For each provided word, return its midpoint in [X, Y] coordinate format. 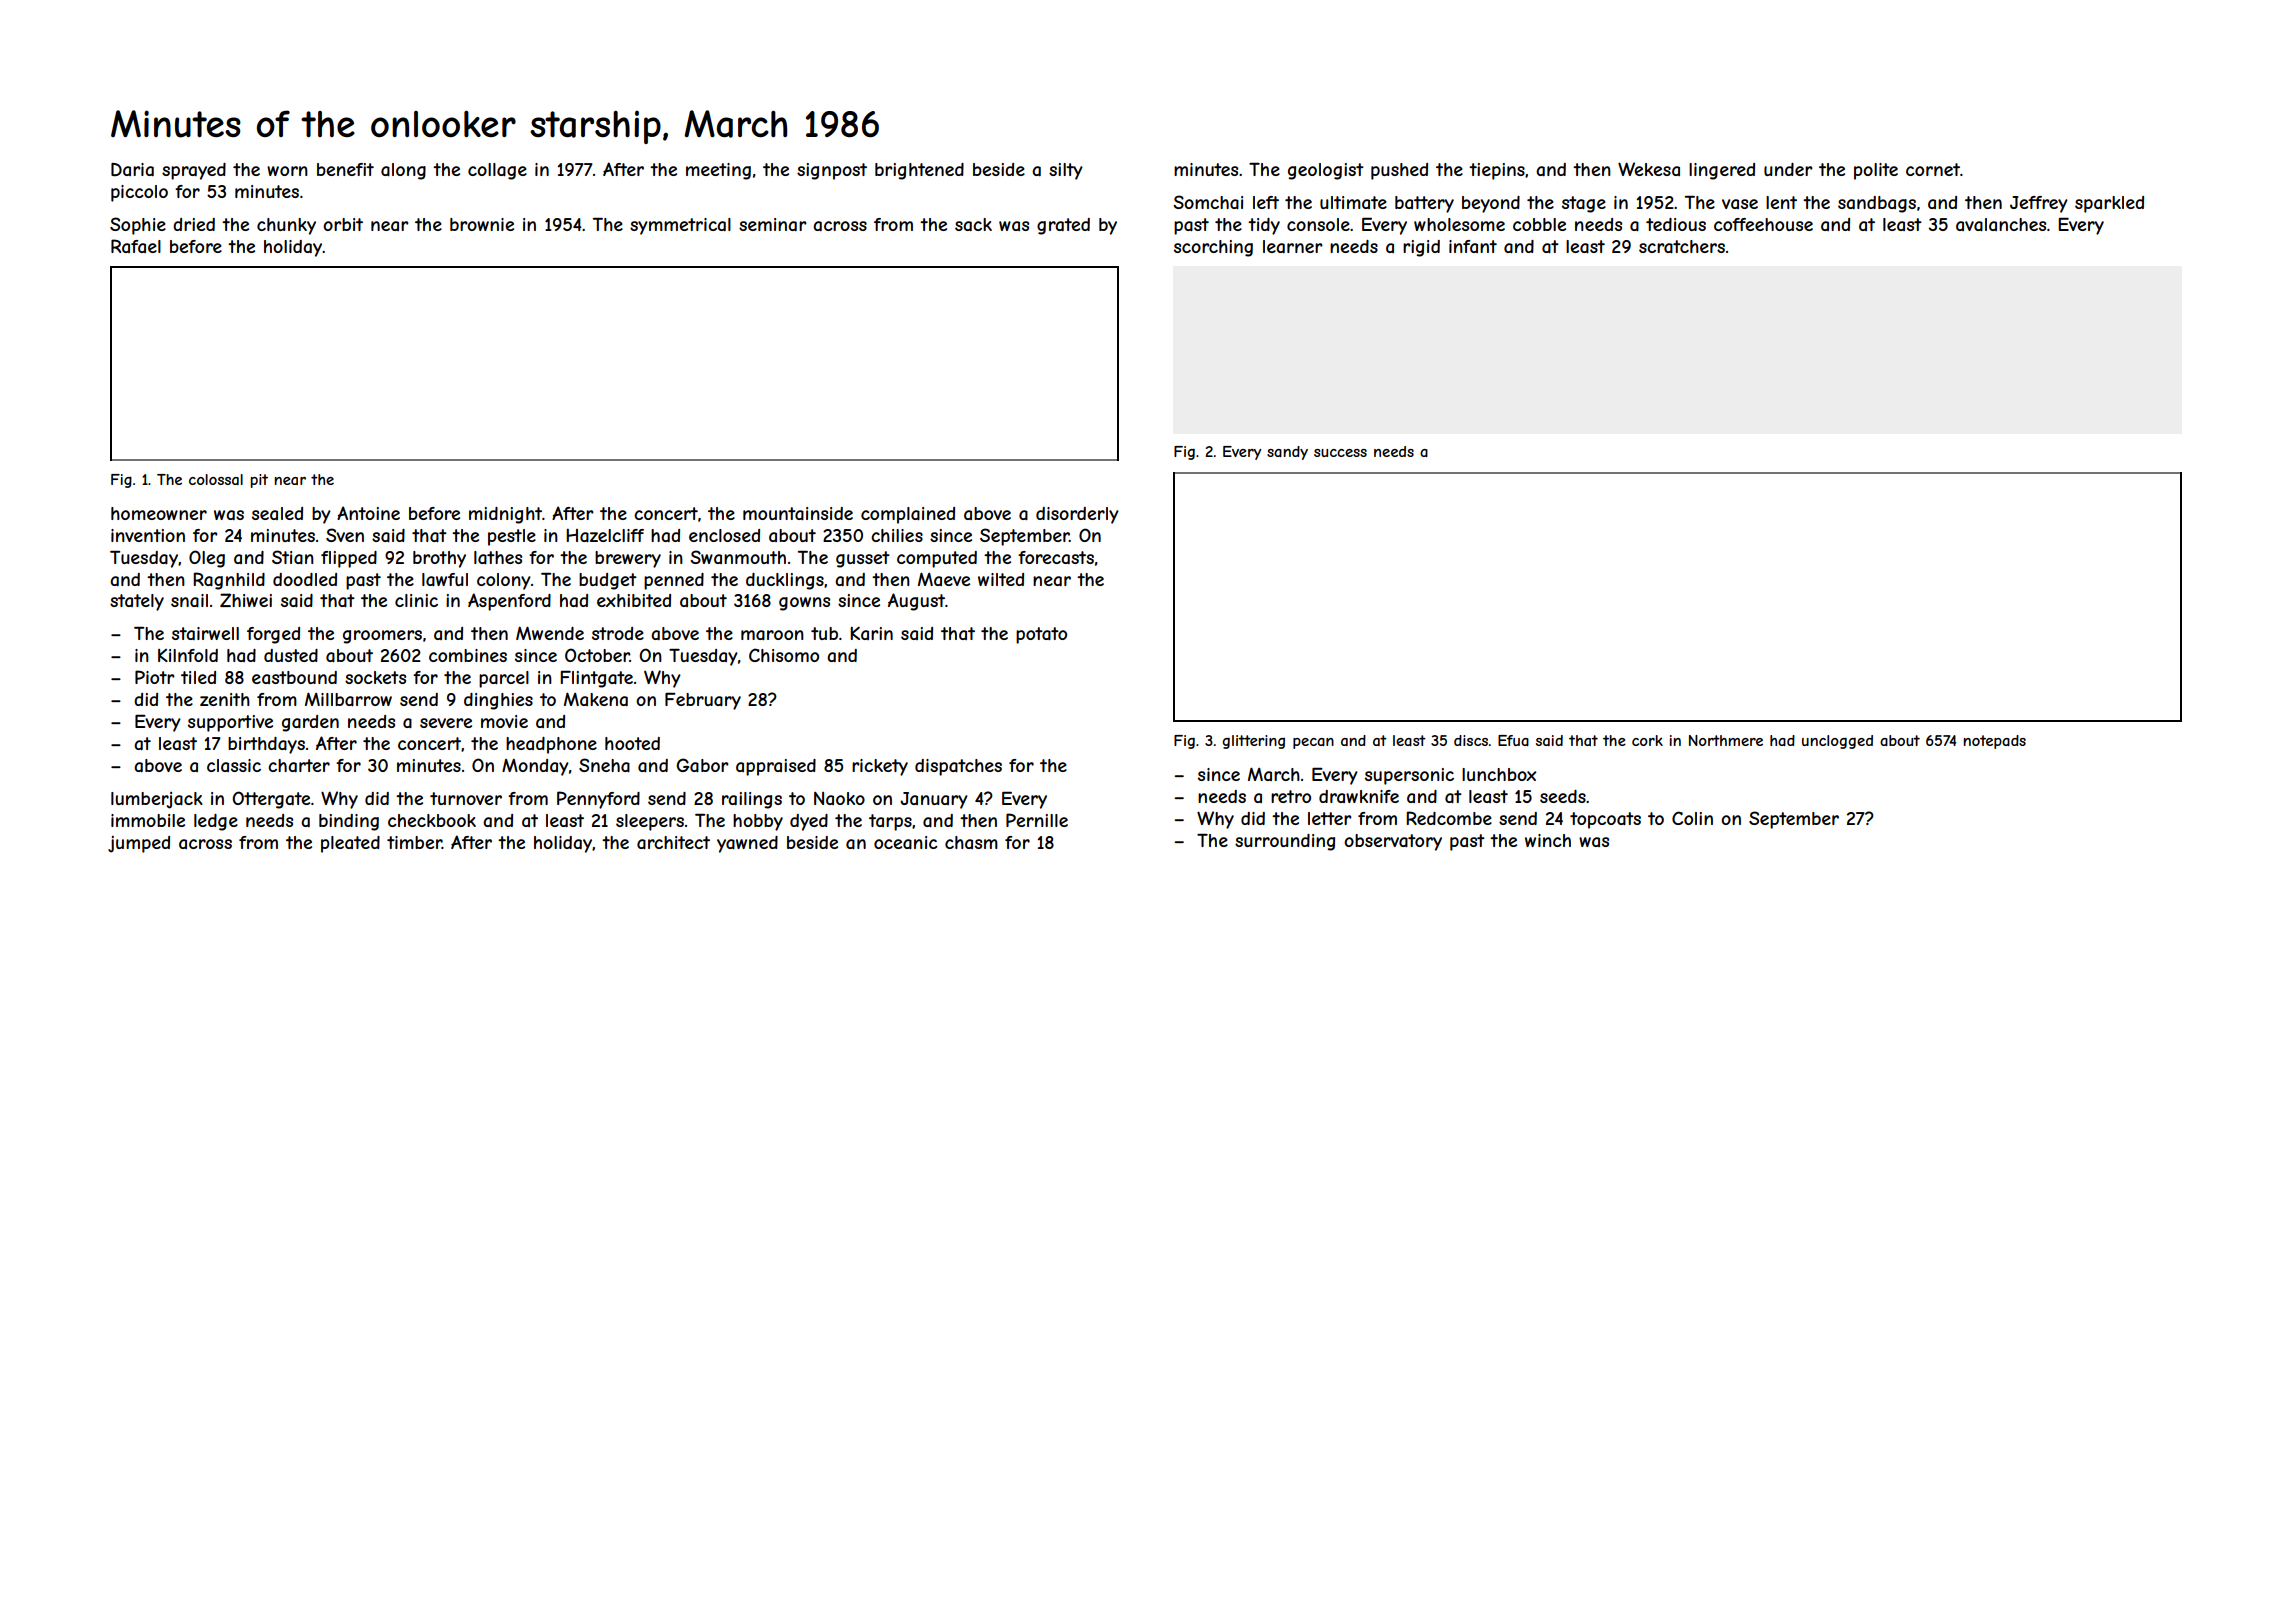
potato [1041, 635]
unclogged [1837, 742]
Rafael [136, 246]
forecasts [1056, 557]
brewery [628, 559]
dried [194, 224]
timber [414, 842]
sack [973, 224]
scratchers [1682, 246]
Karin [871, 633]
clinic [416, 600]
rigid [1421, 248]
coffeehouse [1763, 224]
